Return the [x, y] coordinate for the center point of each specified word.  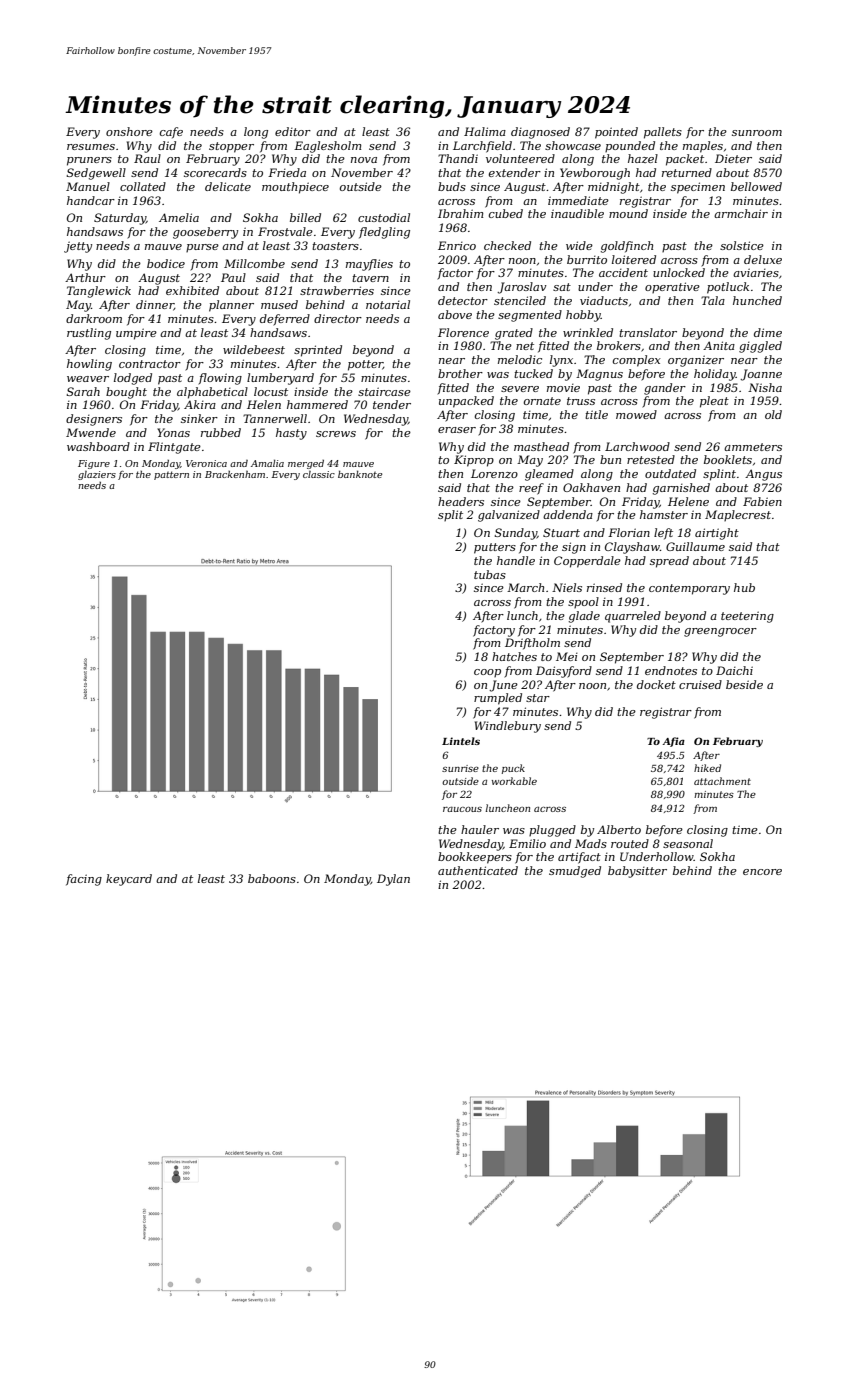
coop [487, 673]
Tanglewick [99, 292]
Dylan [393, 880]
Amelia [179, 217]
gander [665, 389]
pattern [171, 475]
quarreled [633, 617]
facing [84, 880]
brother [460, 373]
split [450, 515]
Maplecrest [738, 515]
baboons [272, 878]
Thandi [458, 158]
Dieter [733, 158]
